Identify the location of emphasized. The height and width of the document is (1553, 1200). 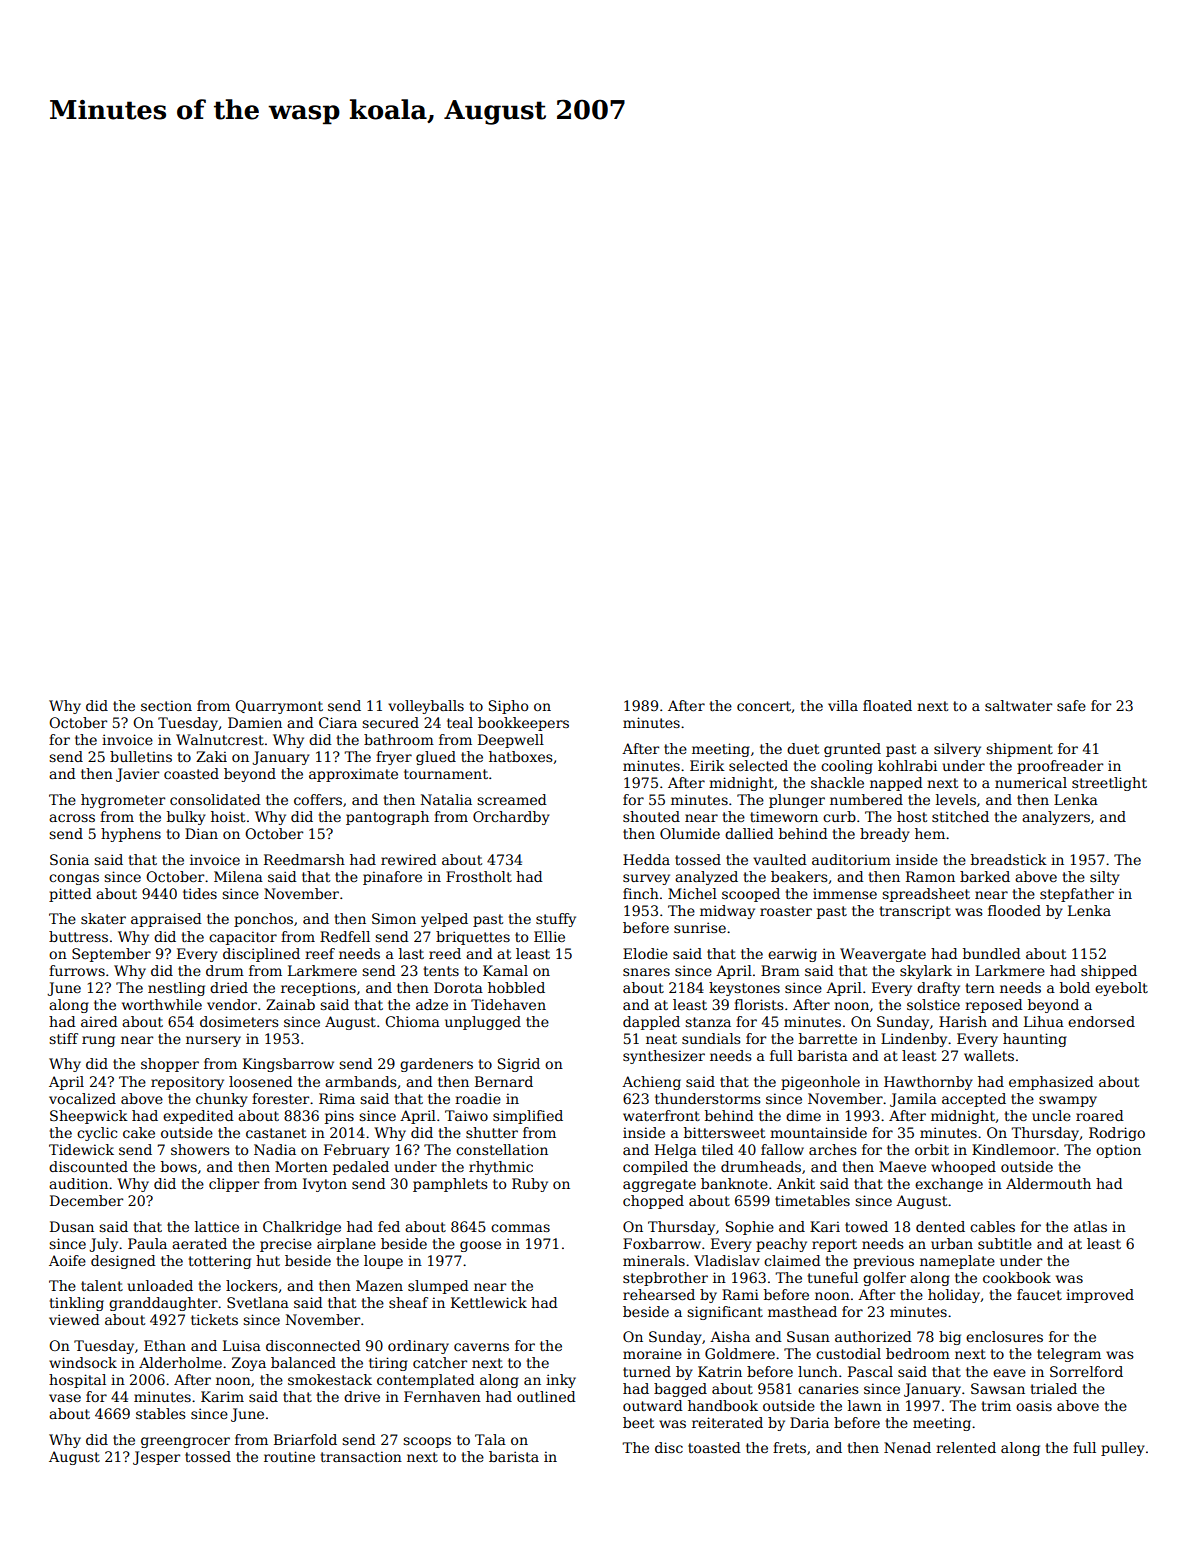
(1051, 1083).
